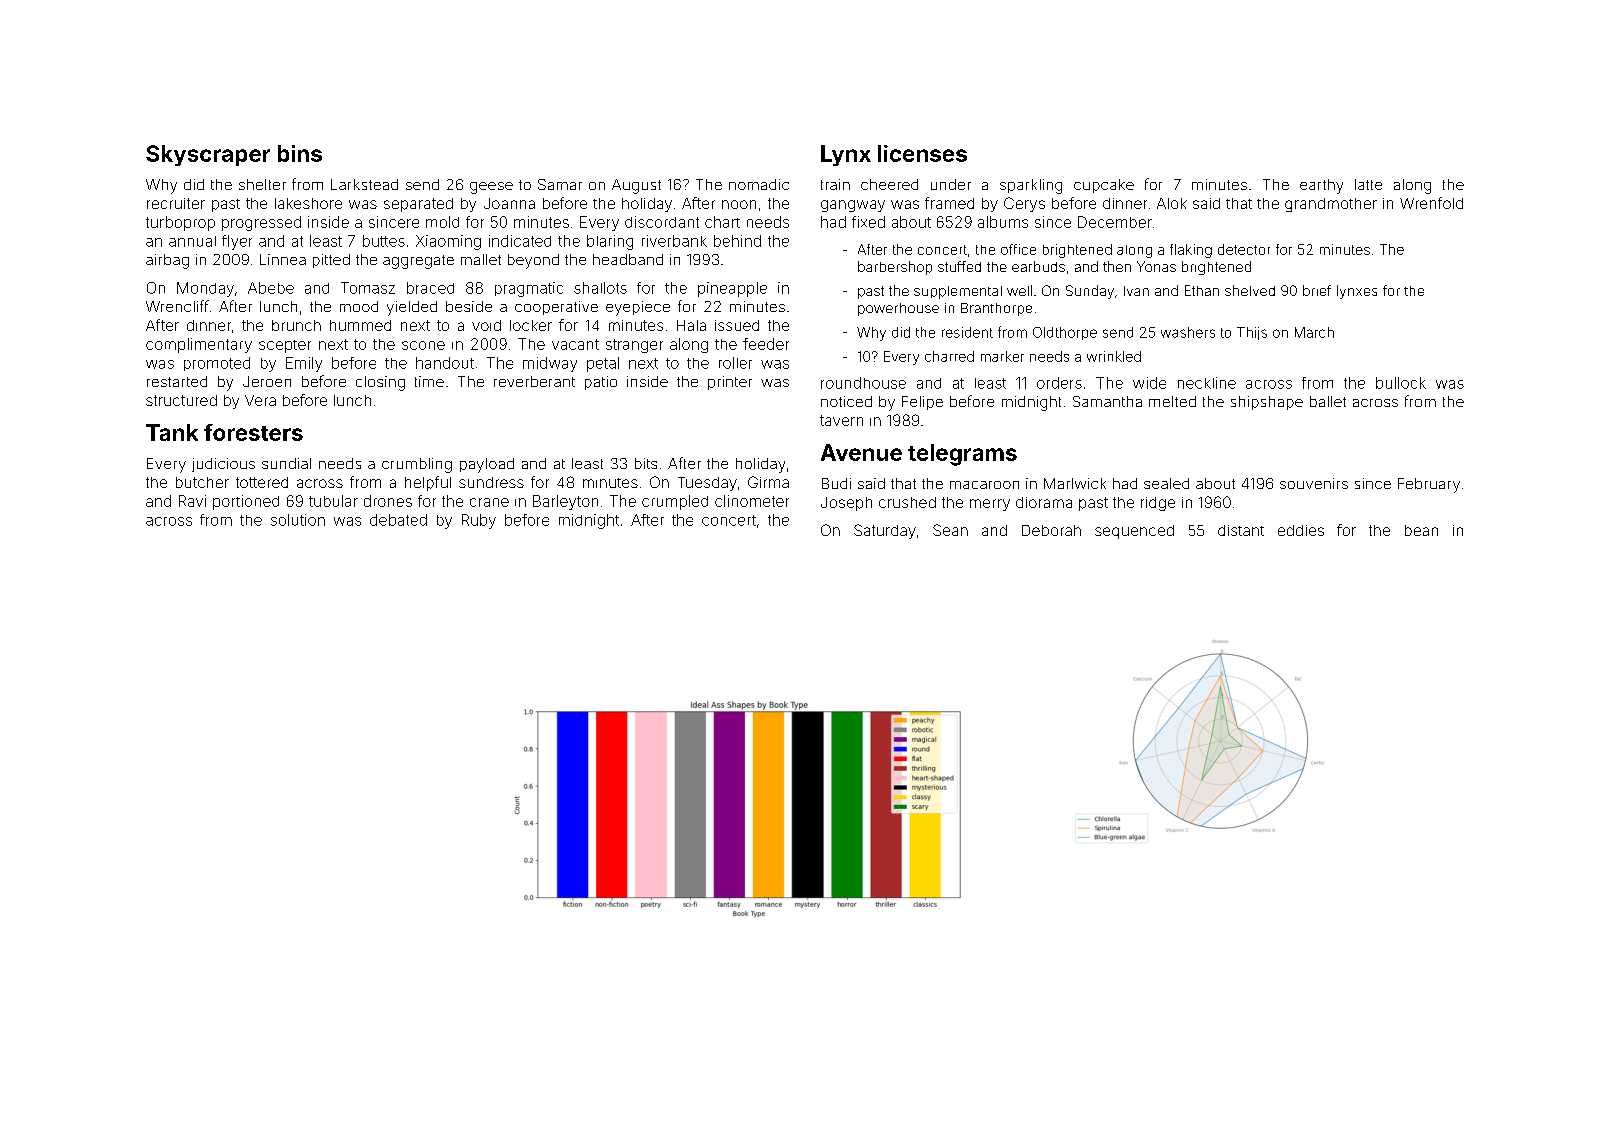  Describe the element at coordinates (950, 530) in the document. I see `Sean` at that location.
